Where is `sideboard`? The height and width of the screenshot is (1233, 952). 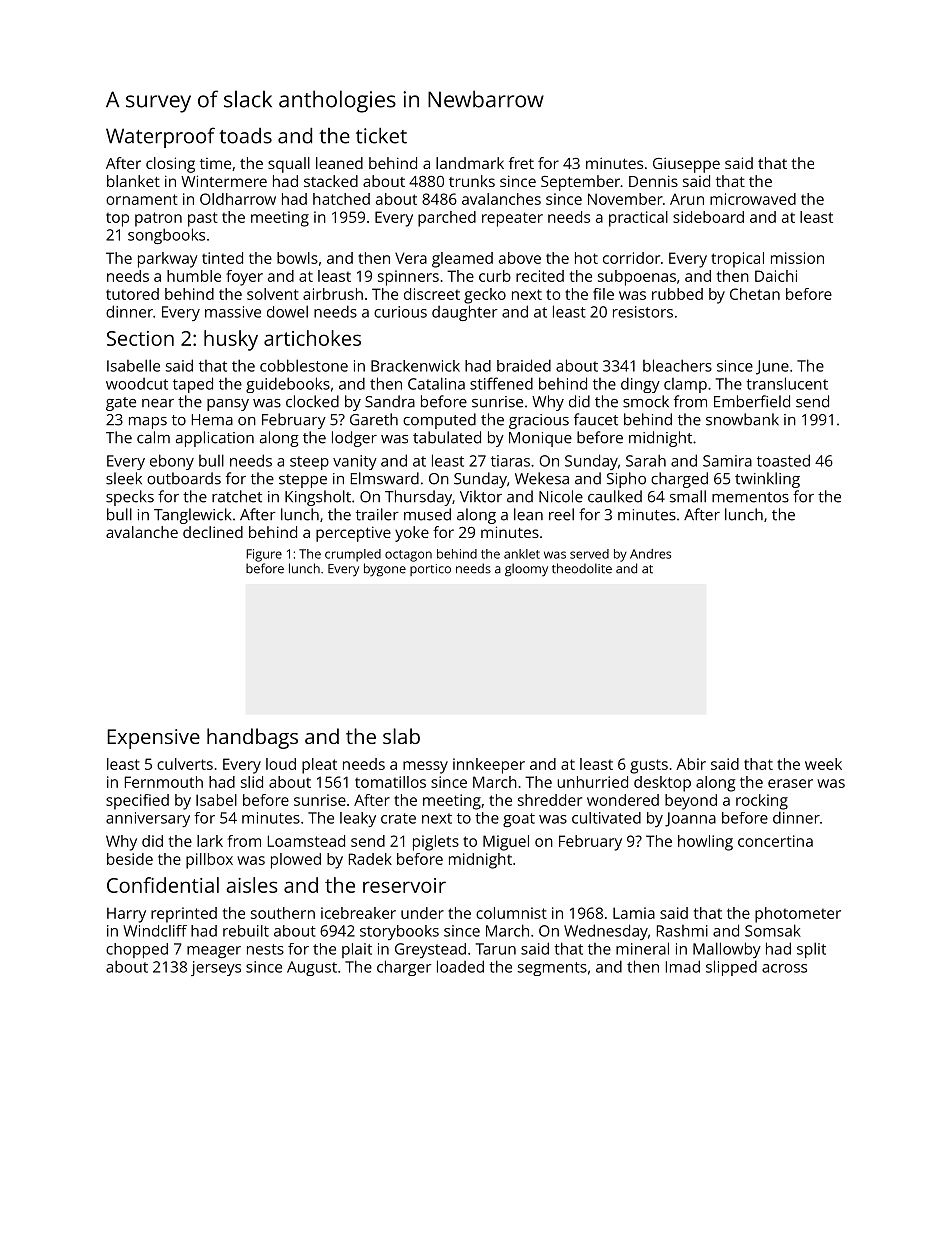 sideboard is located at coordinates (708, 217).
